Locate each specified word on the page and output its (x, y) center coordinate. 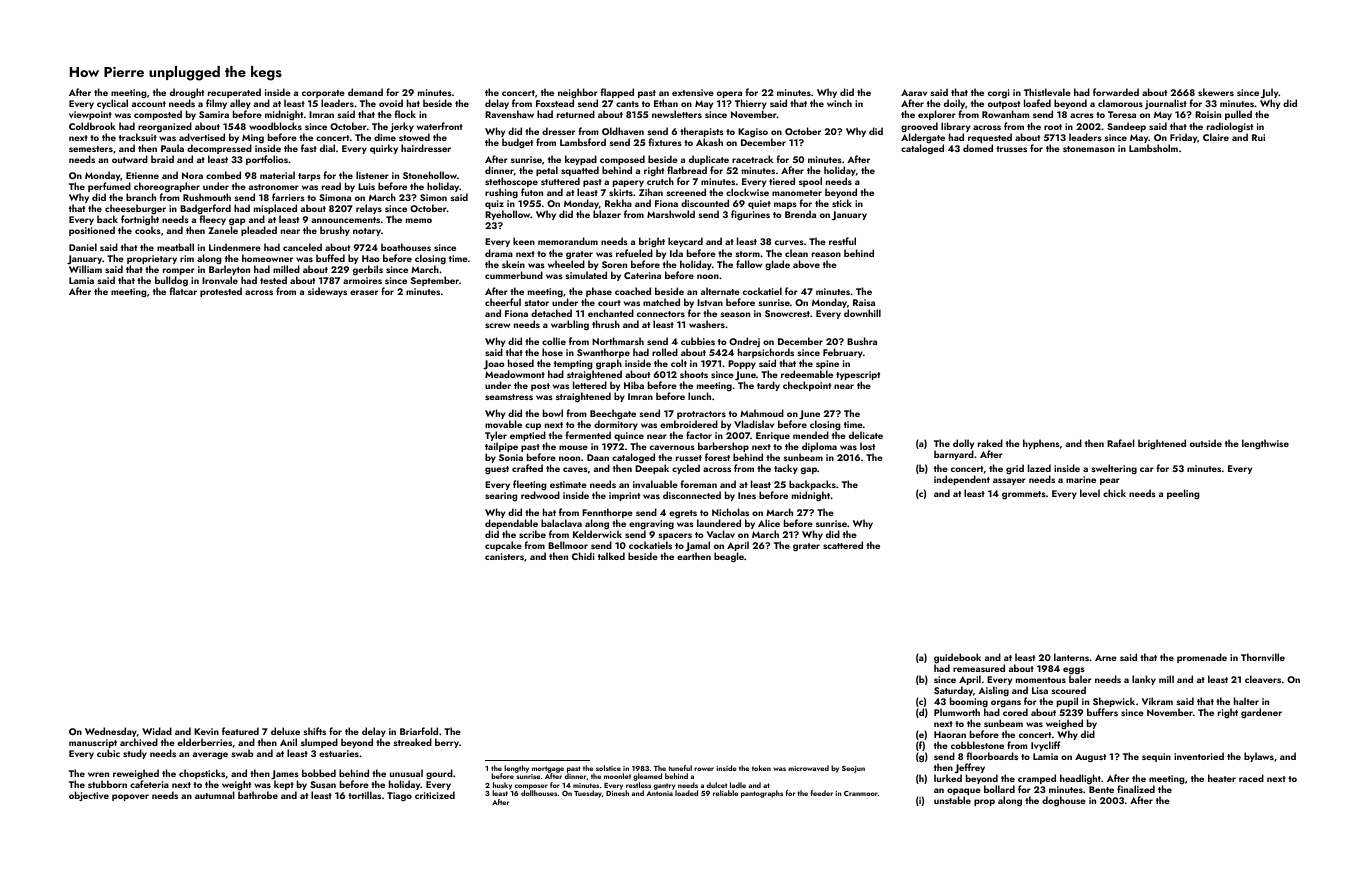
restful (842, 241)
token (761, 768)
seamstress (509, 397)
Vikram (1157, 701)
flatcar (183, 291)
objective (89, 796)
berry (447, 743)
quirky (384, 149)
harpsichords (766, 353)
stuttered (560, 181)
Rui (1258, 137)
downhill (862, 313)
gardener (1261, 713)
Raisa (864, 302)
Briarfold (419, 731)
